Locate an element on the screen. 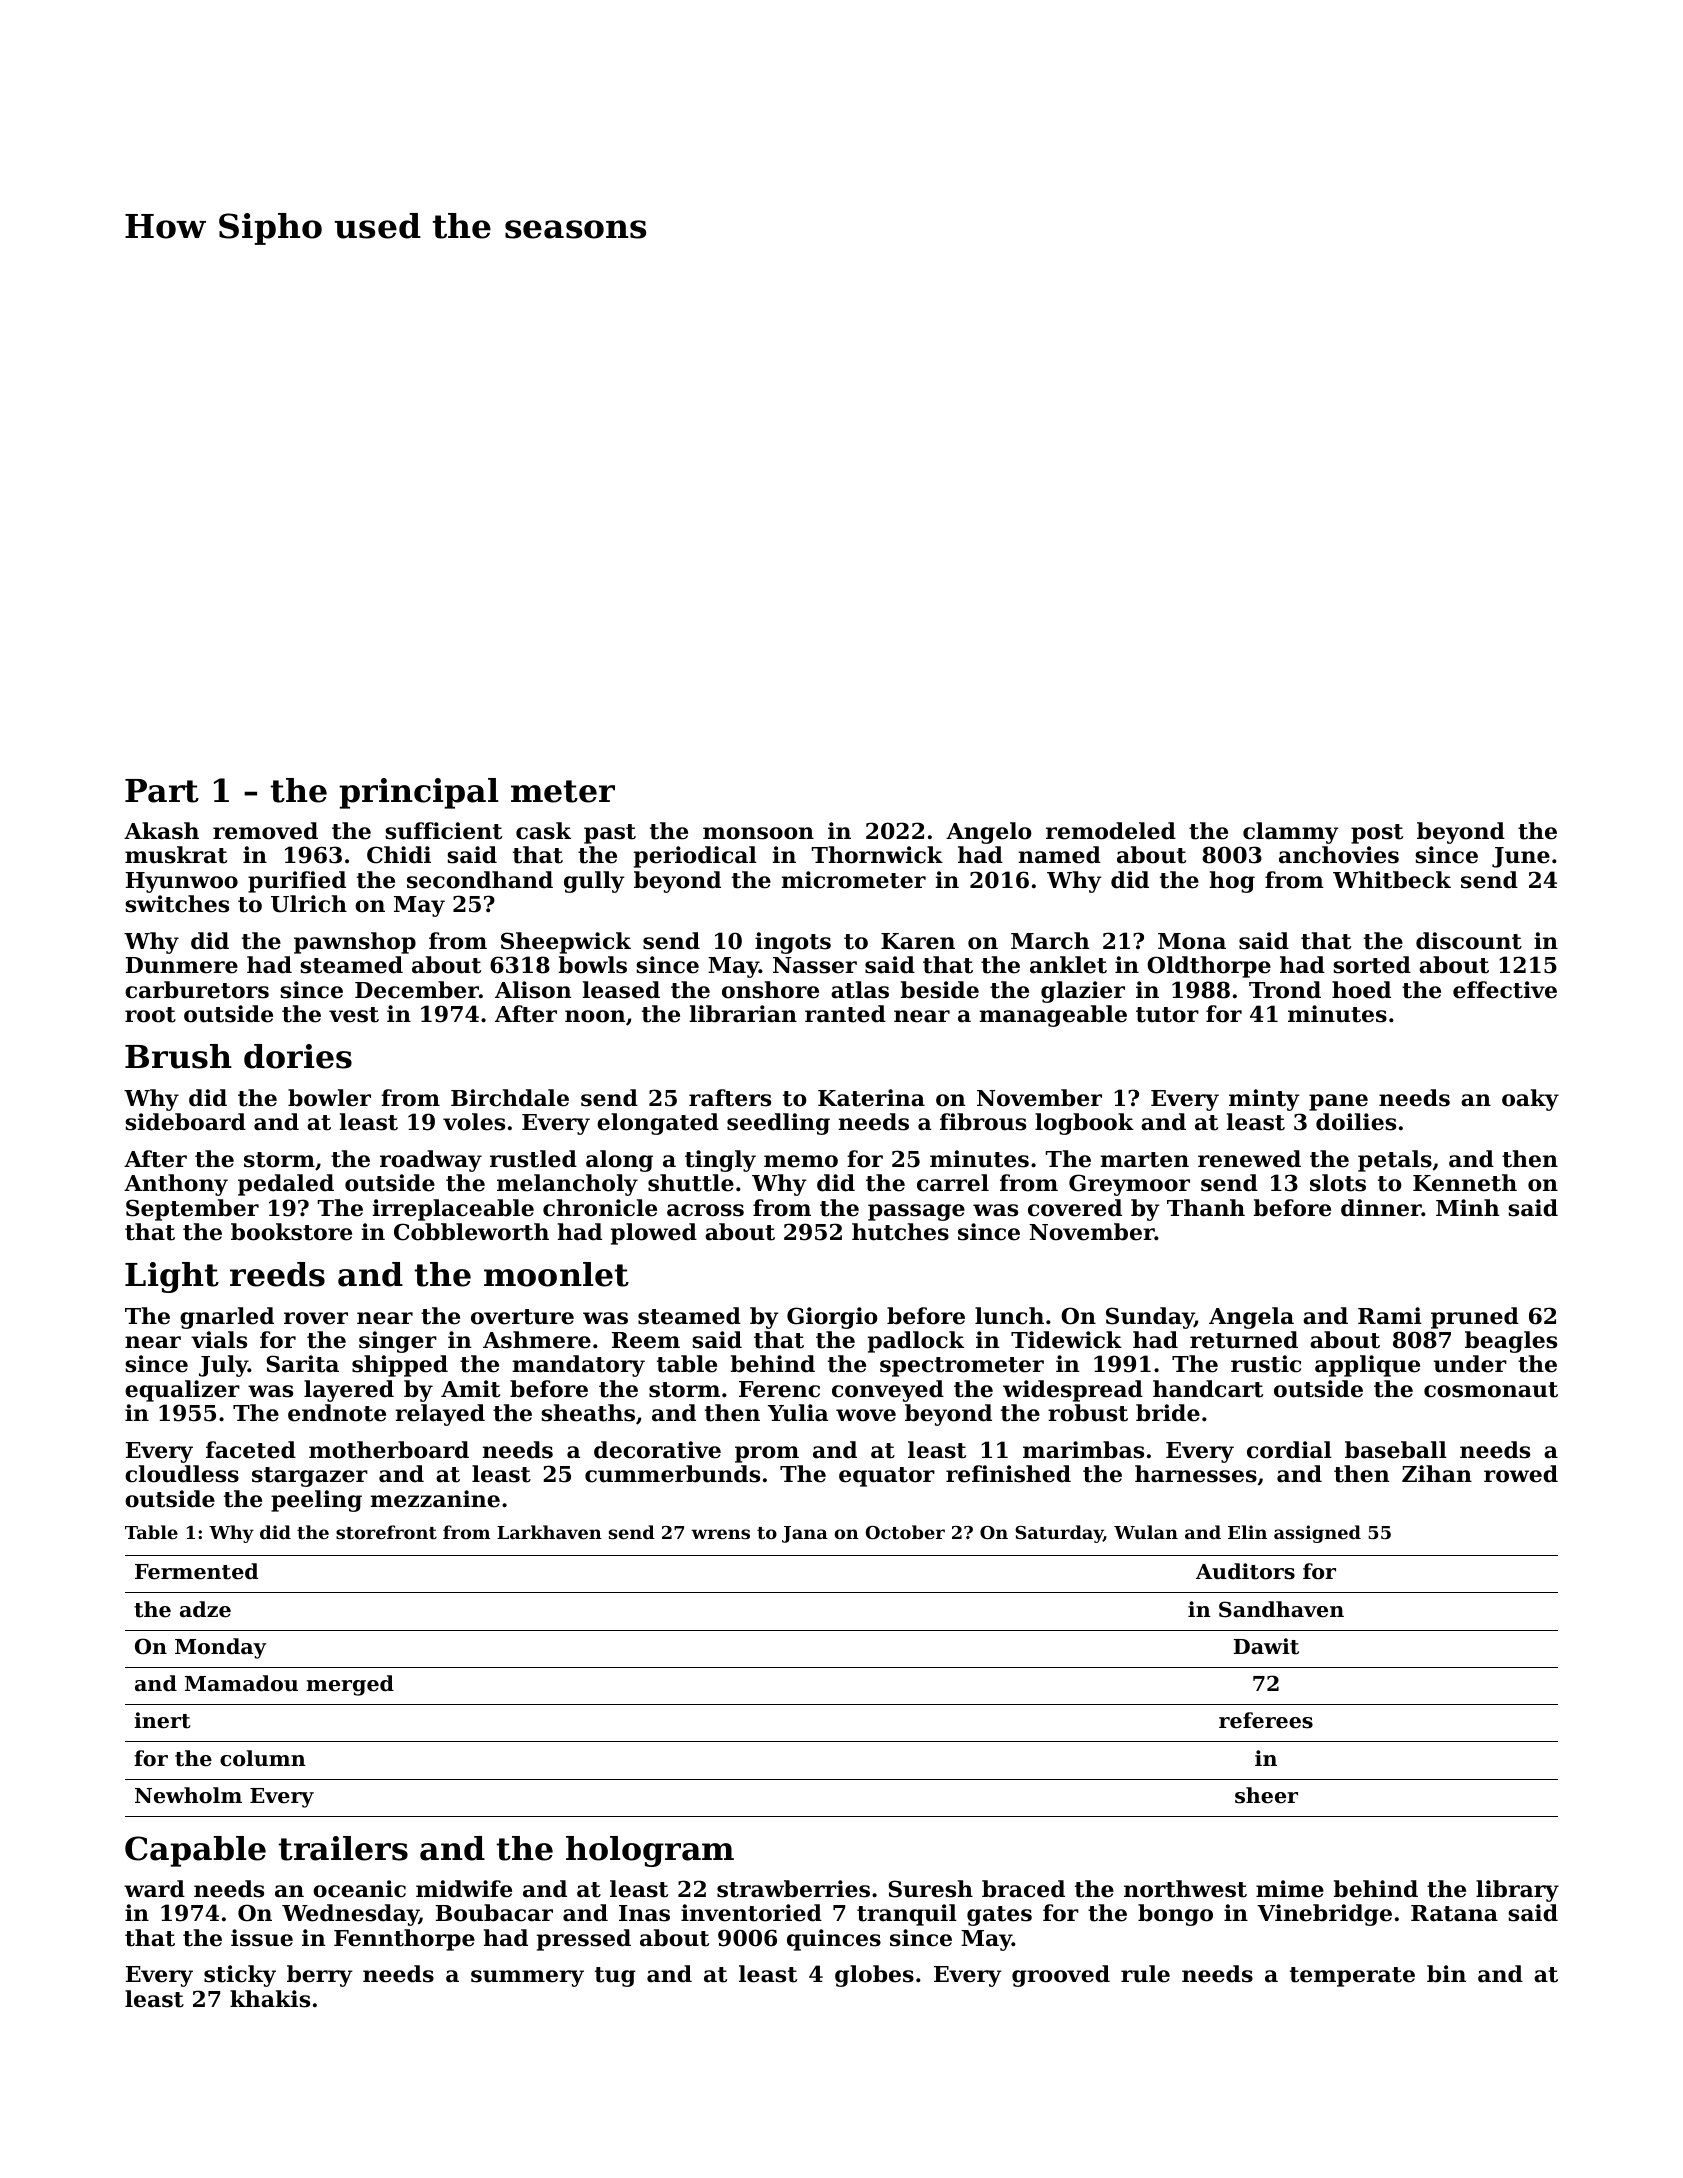  pane is located at coordinates (1338, 1102).
